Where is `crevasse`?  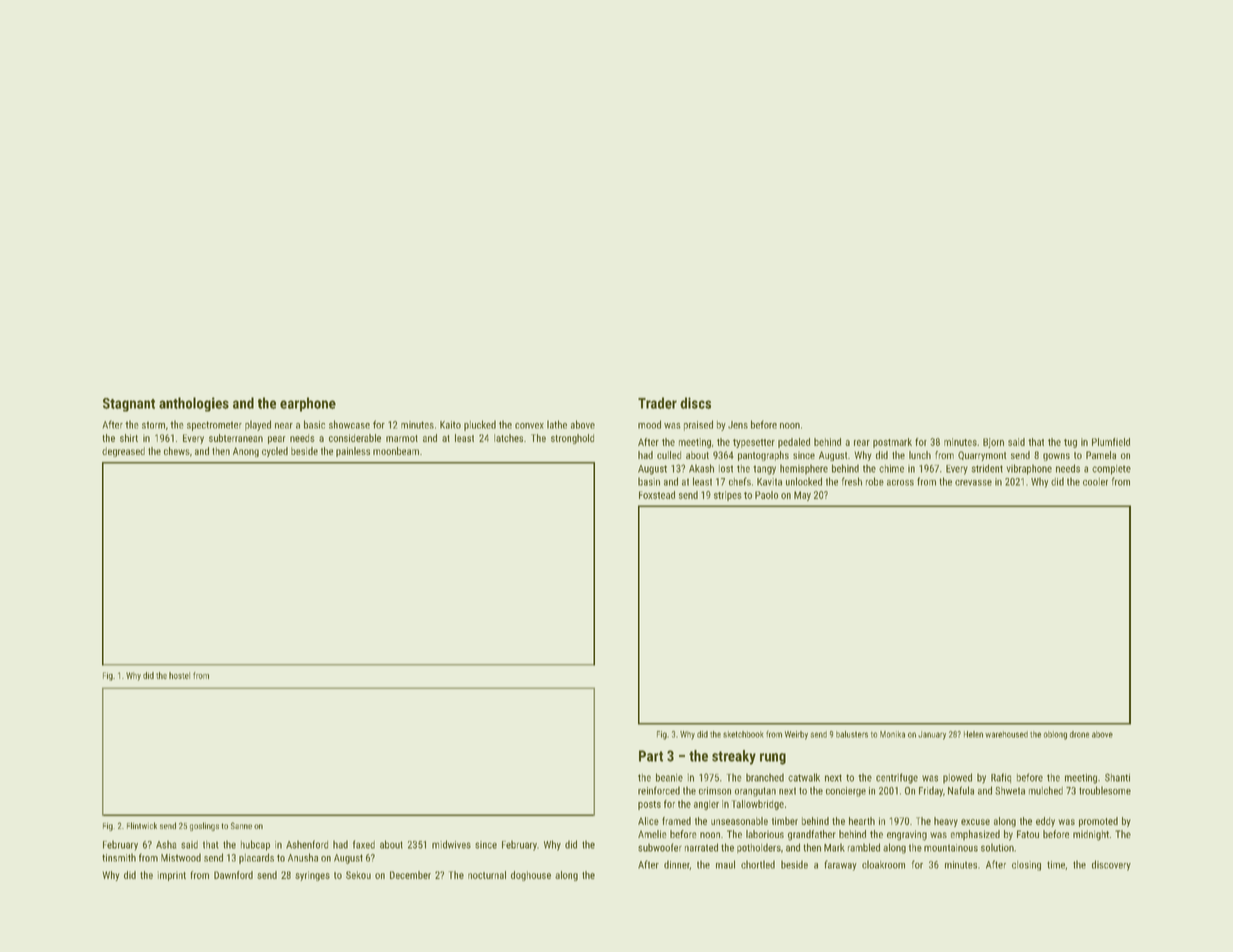 crevasse is located at coordinates (973, 483).
